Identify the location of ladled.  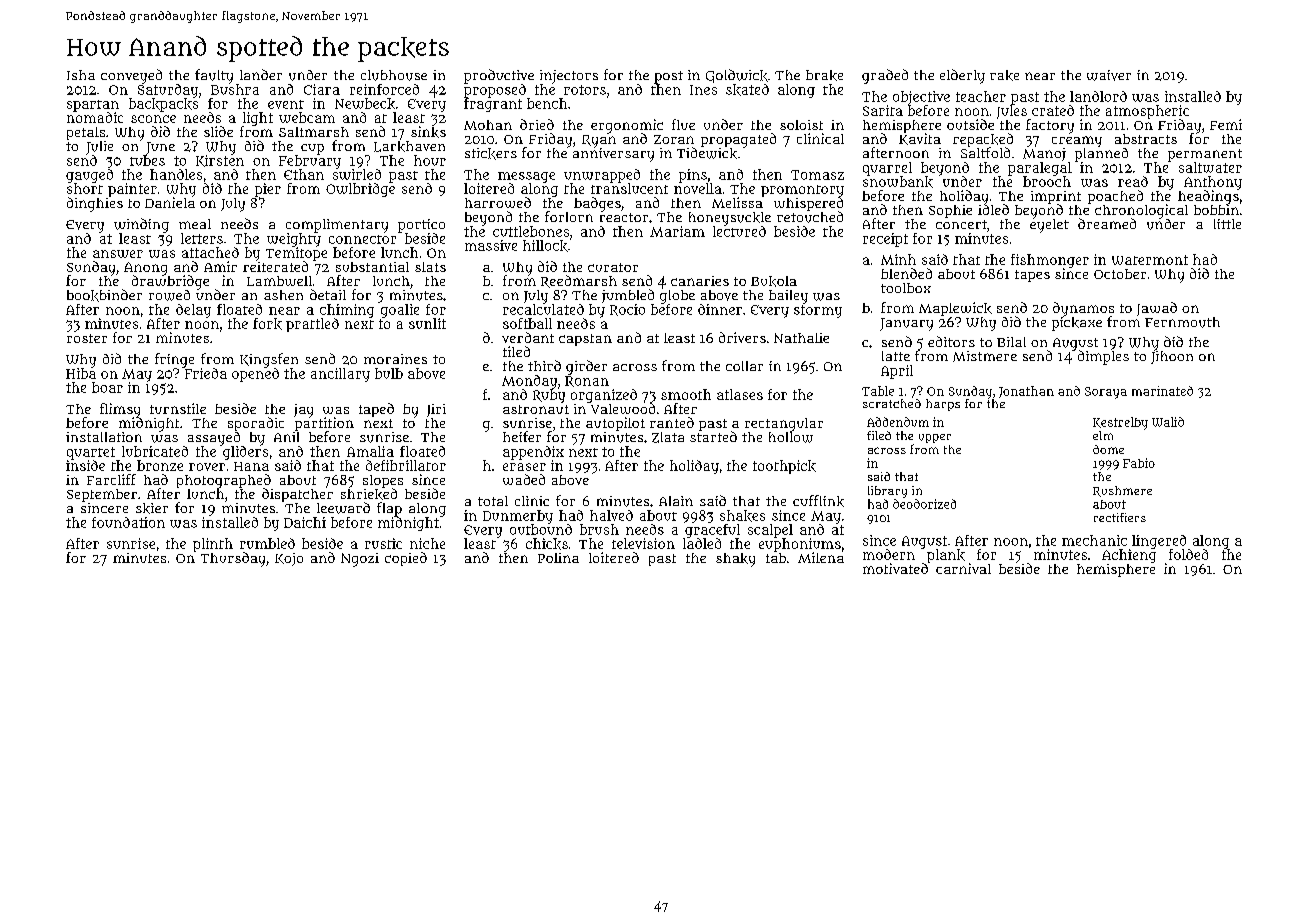
(702, 543).
